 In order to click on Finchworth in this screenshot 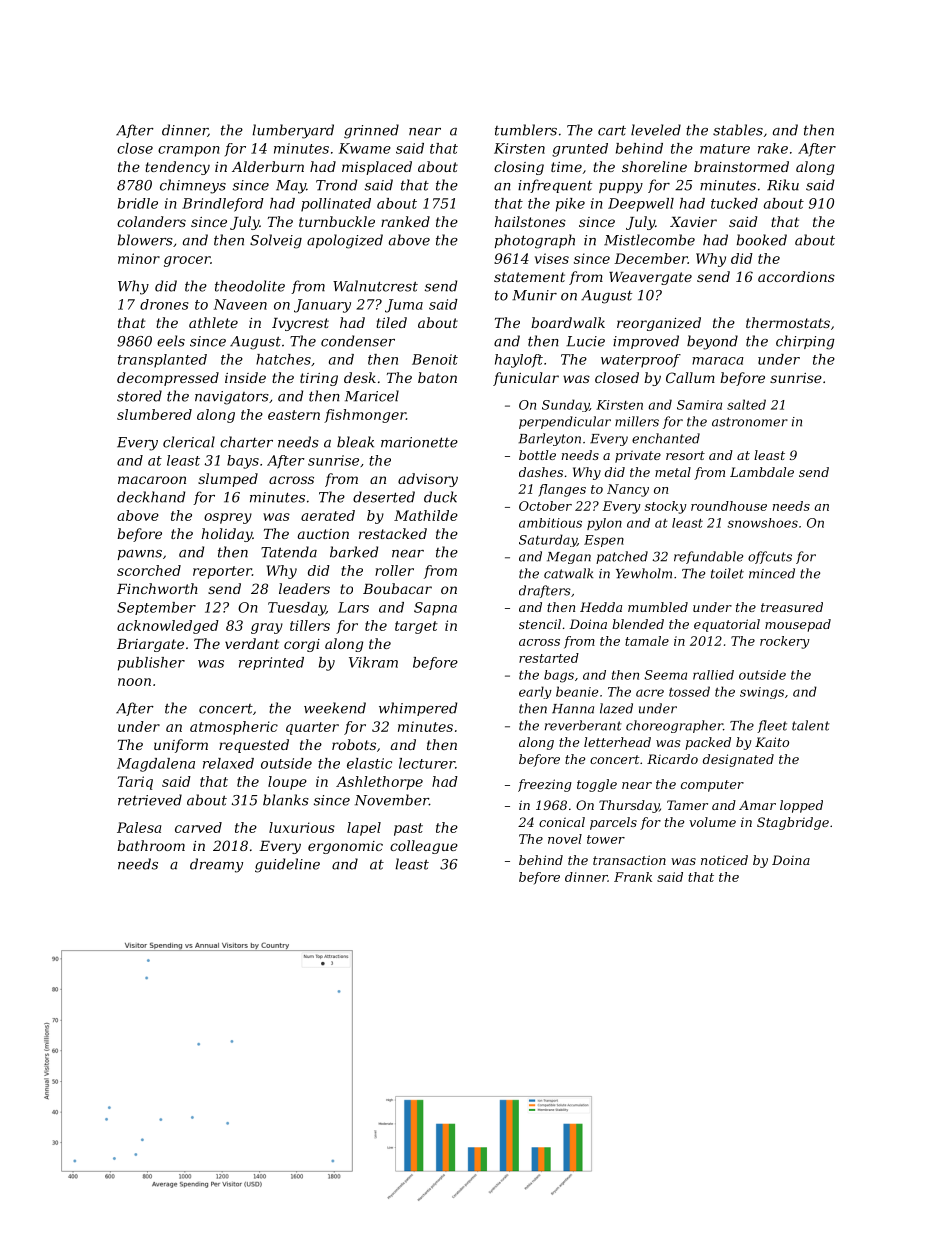, I will do `click(157, 588)`.
